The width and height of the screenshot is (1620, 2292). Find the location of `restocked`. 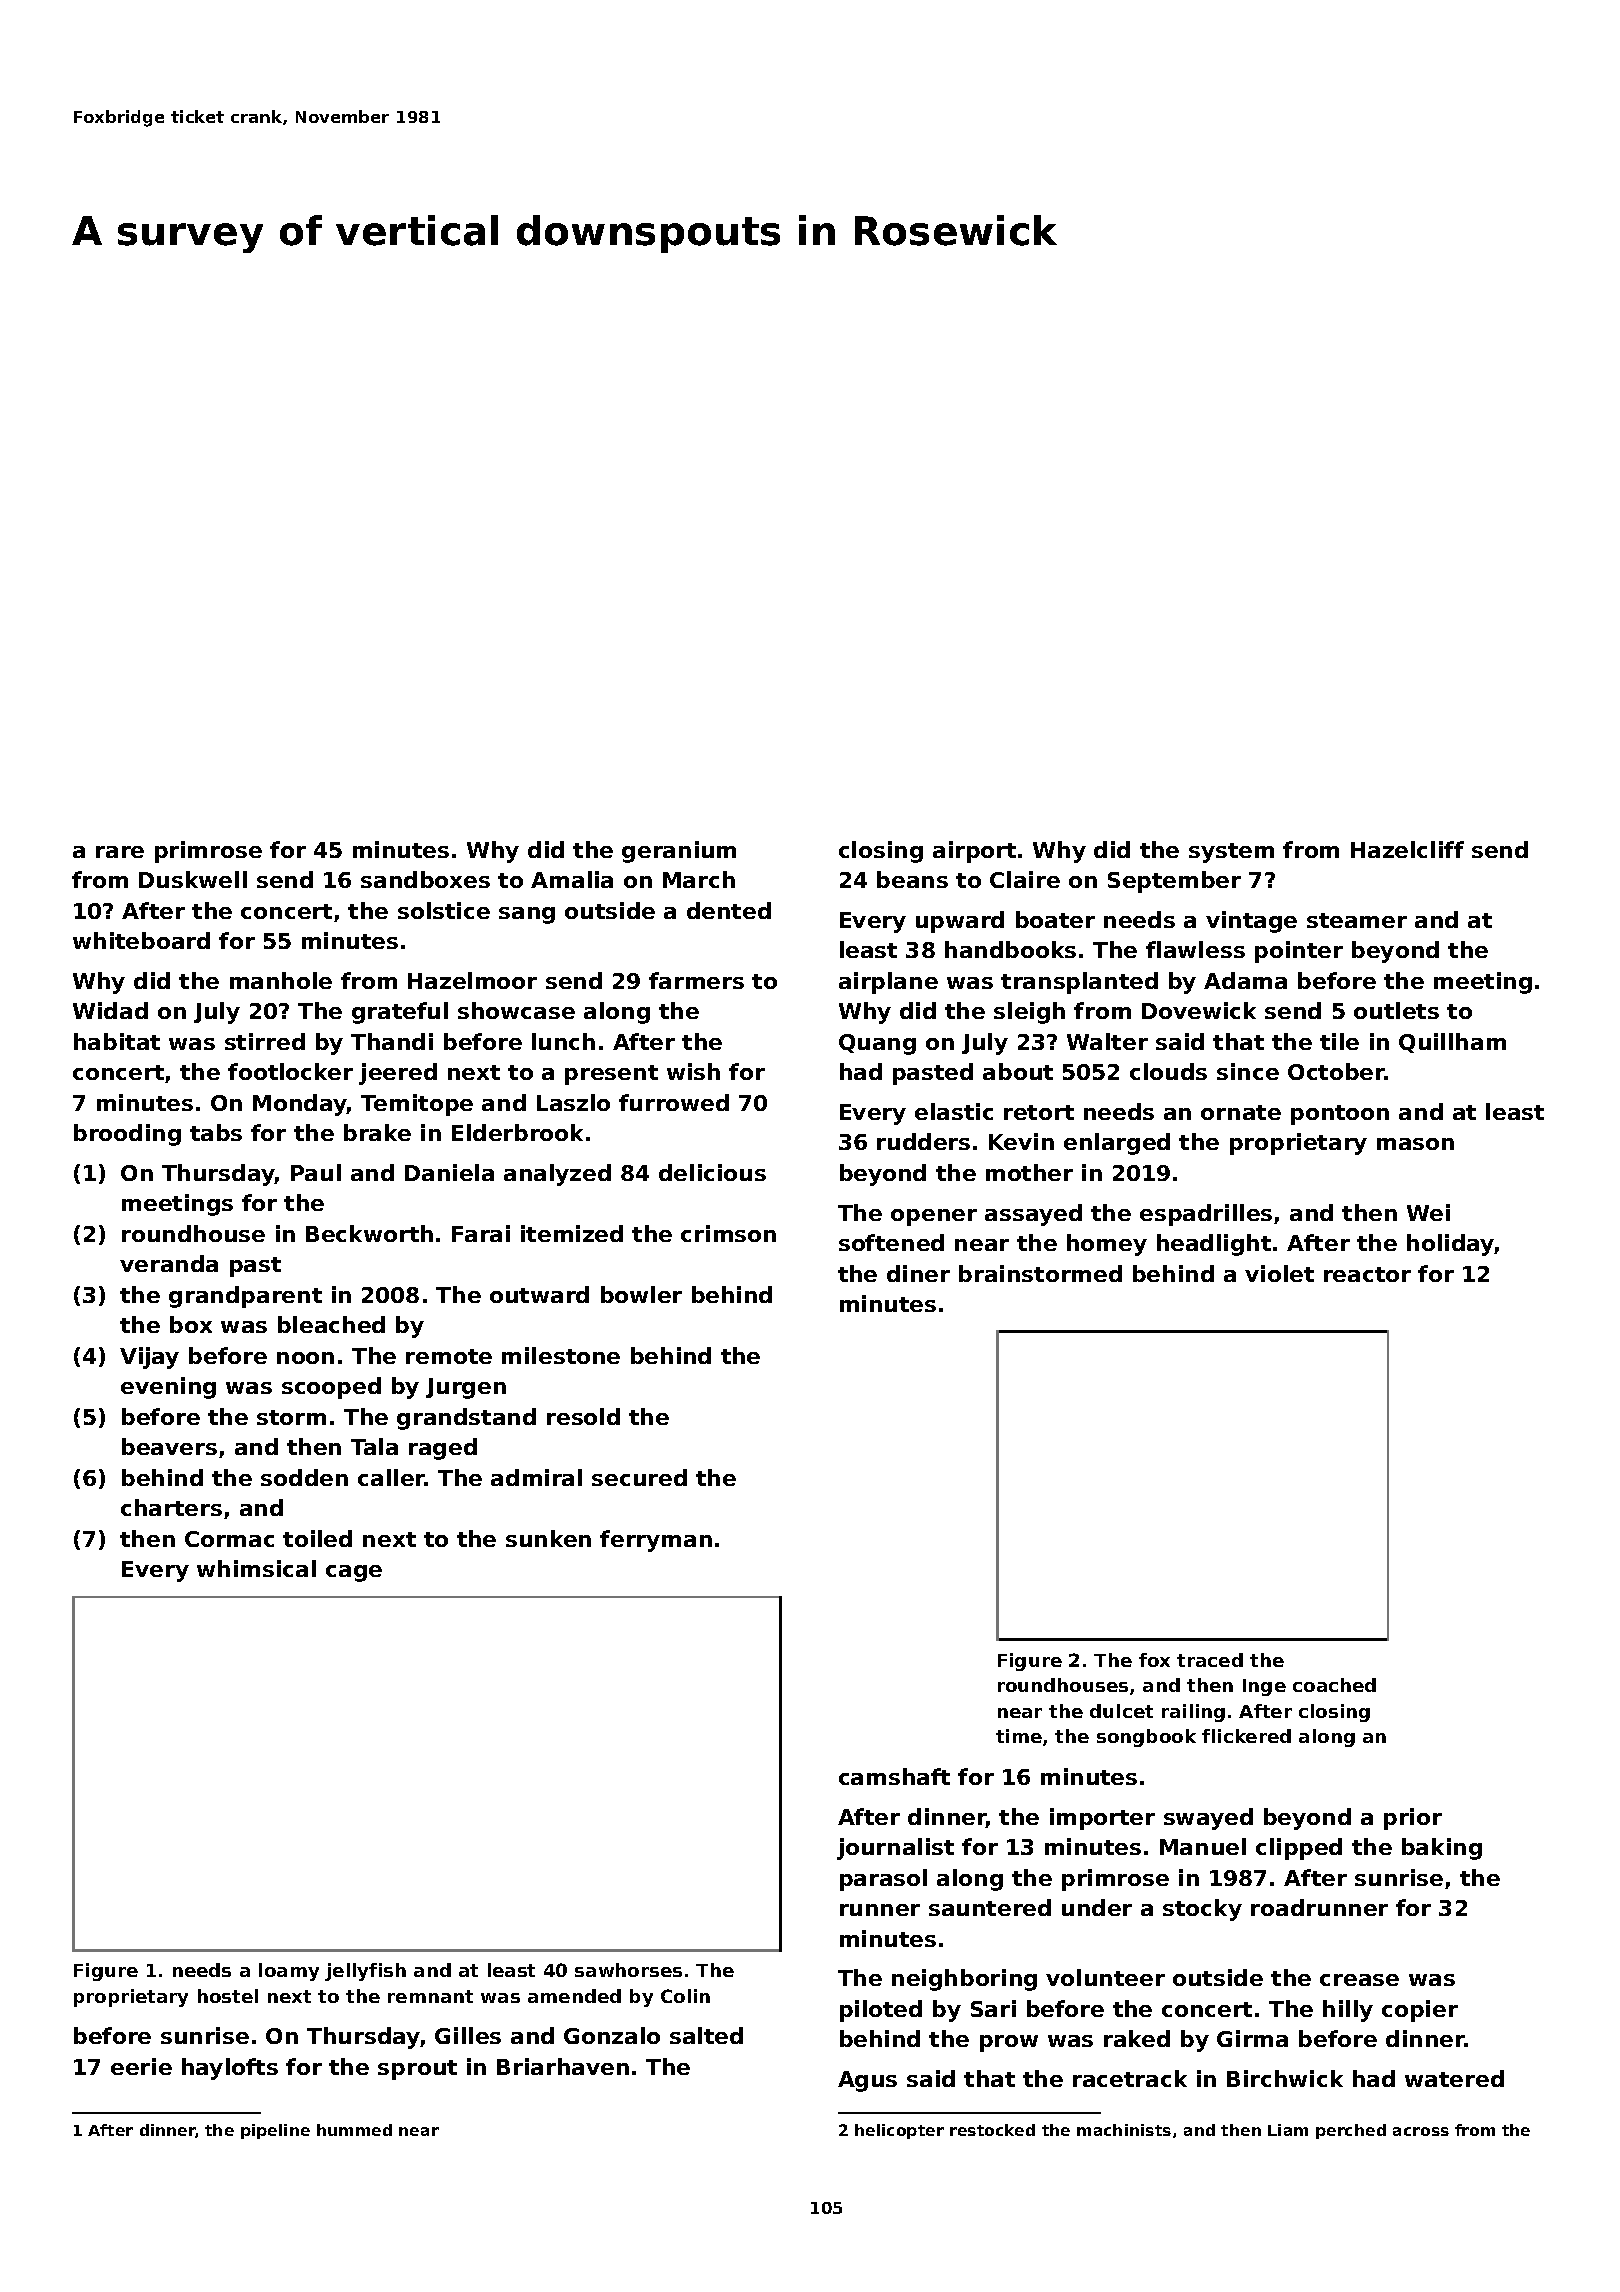

restocked is located at coordinates (992, 2130).
